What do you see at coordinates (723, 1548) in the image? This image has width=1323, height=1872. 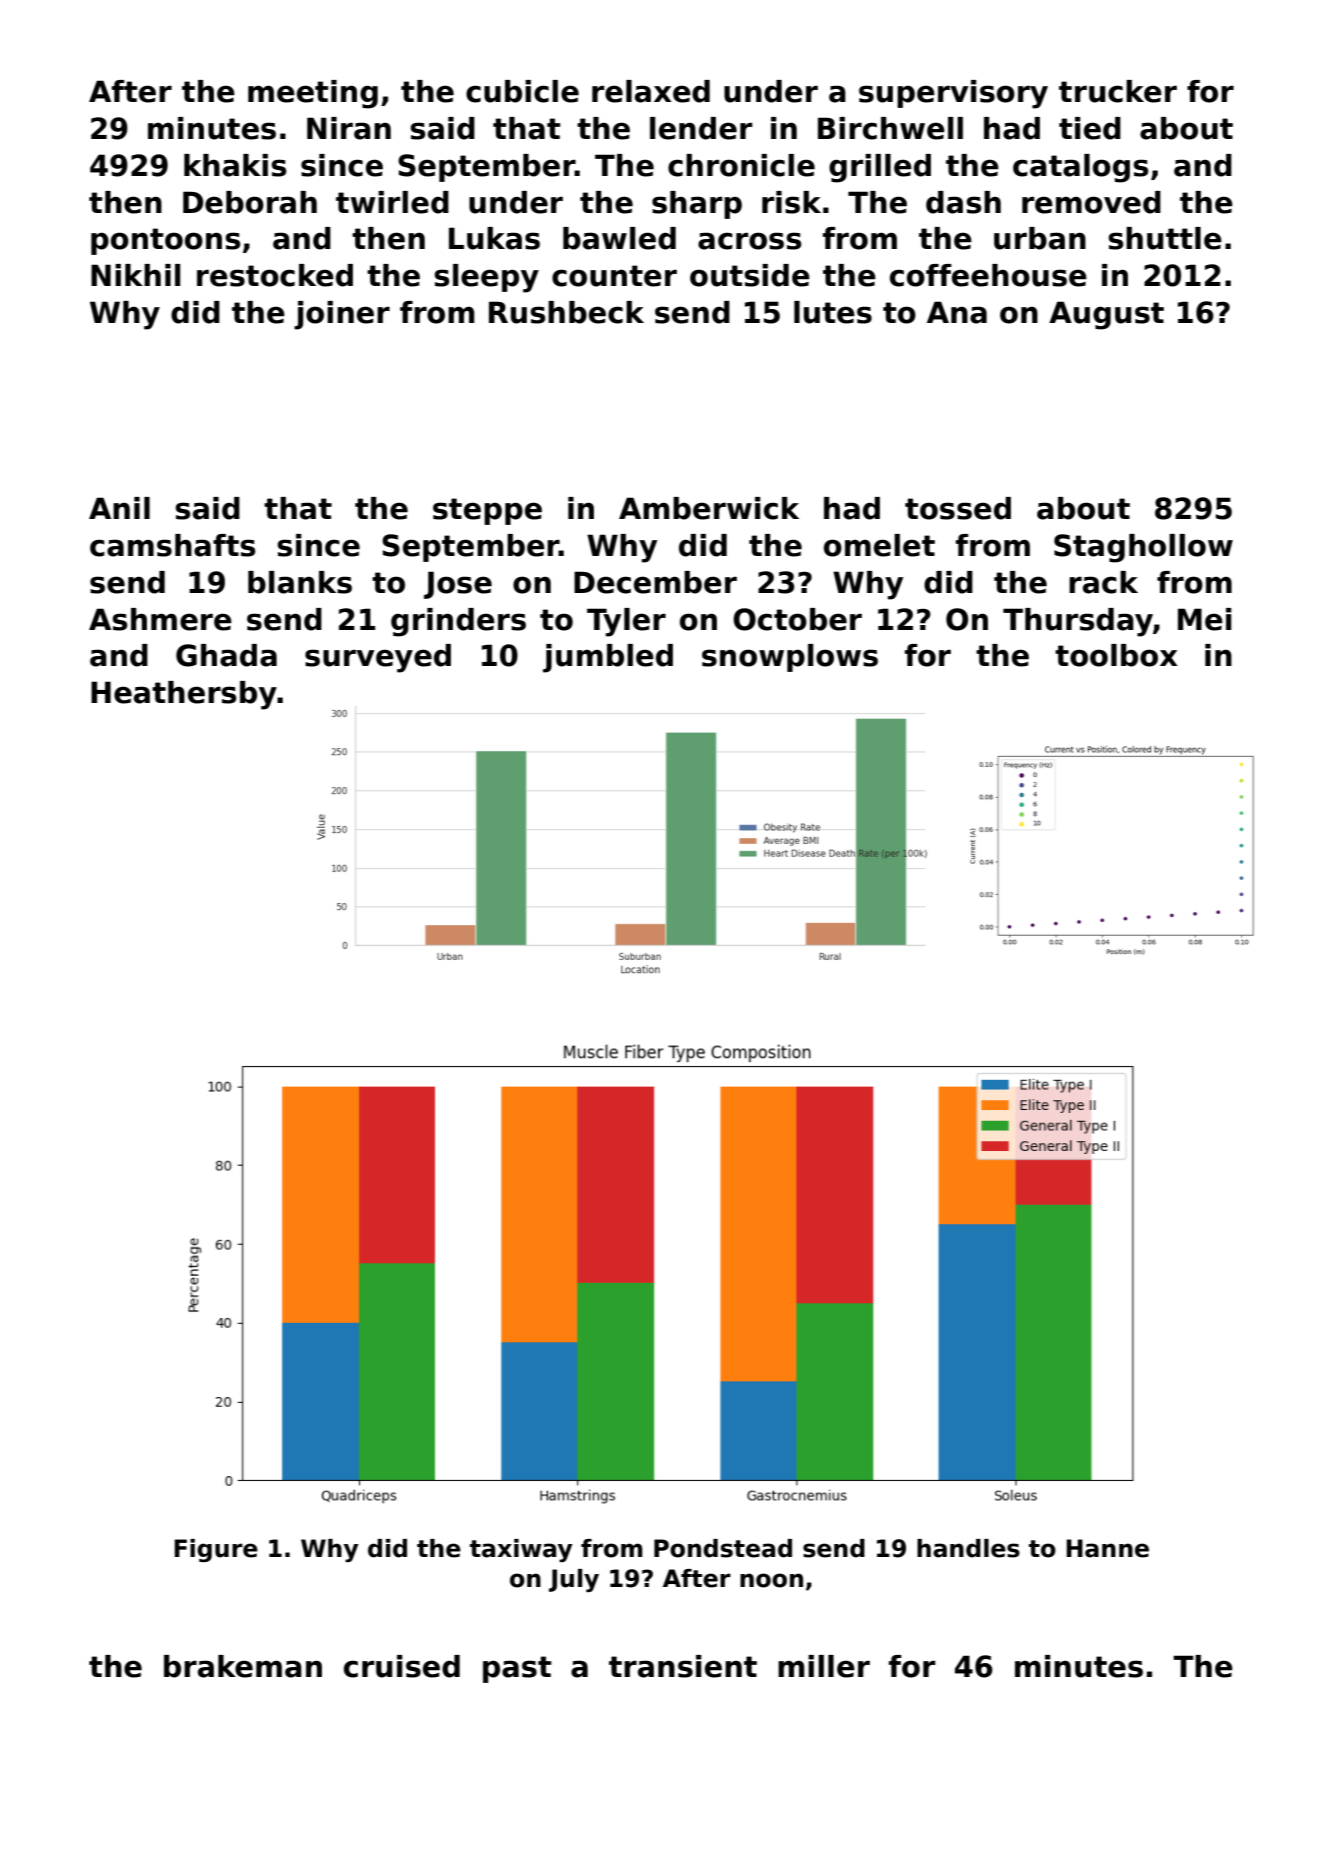 I see `Pondstead` at bounding box center [723, 1548].
